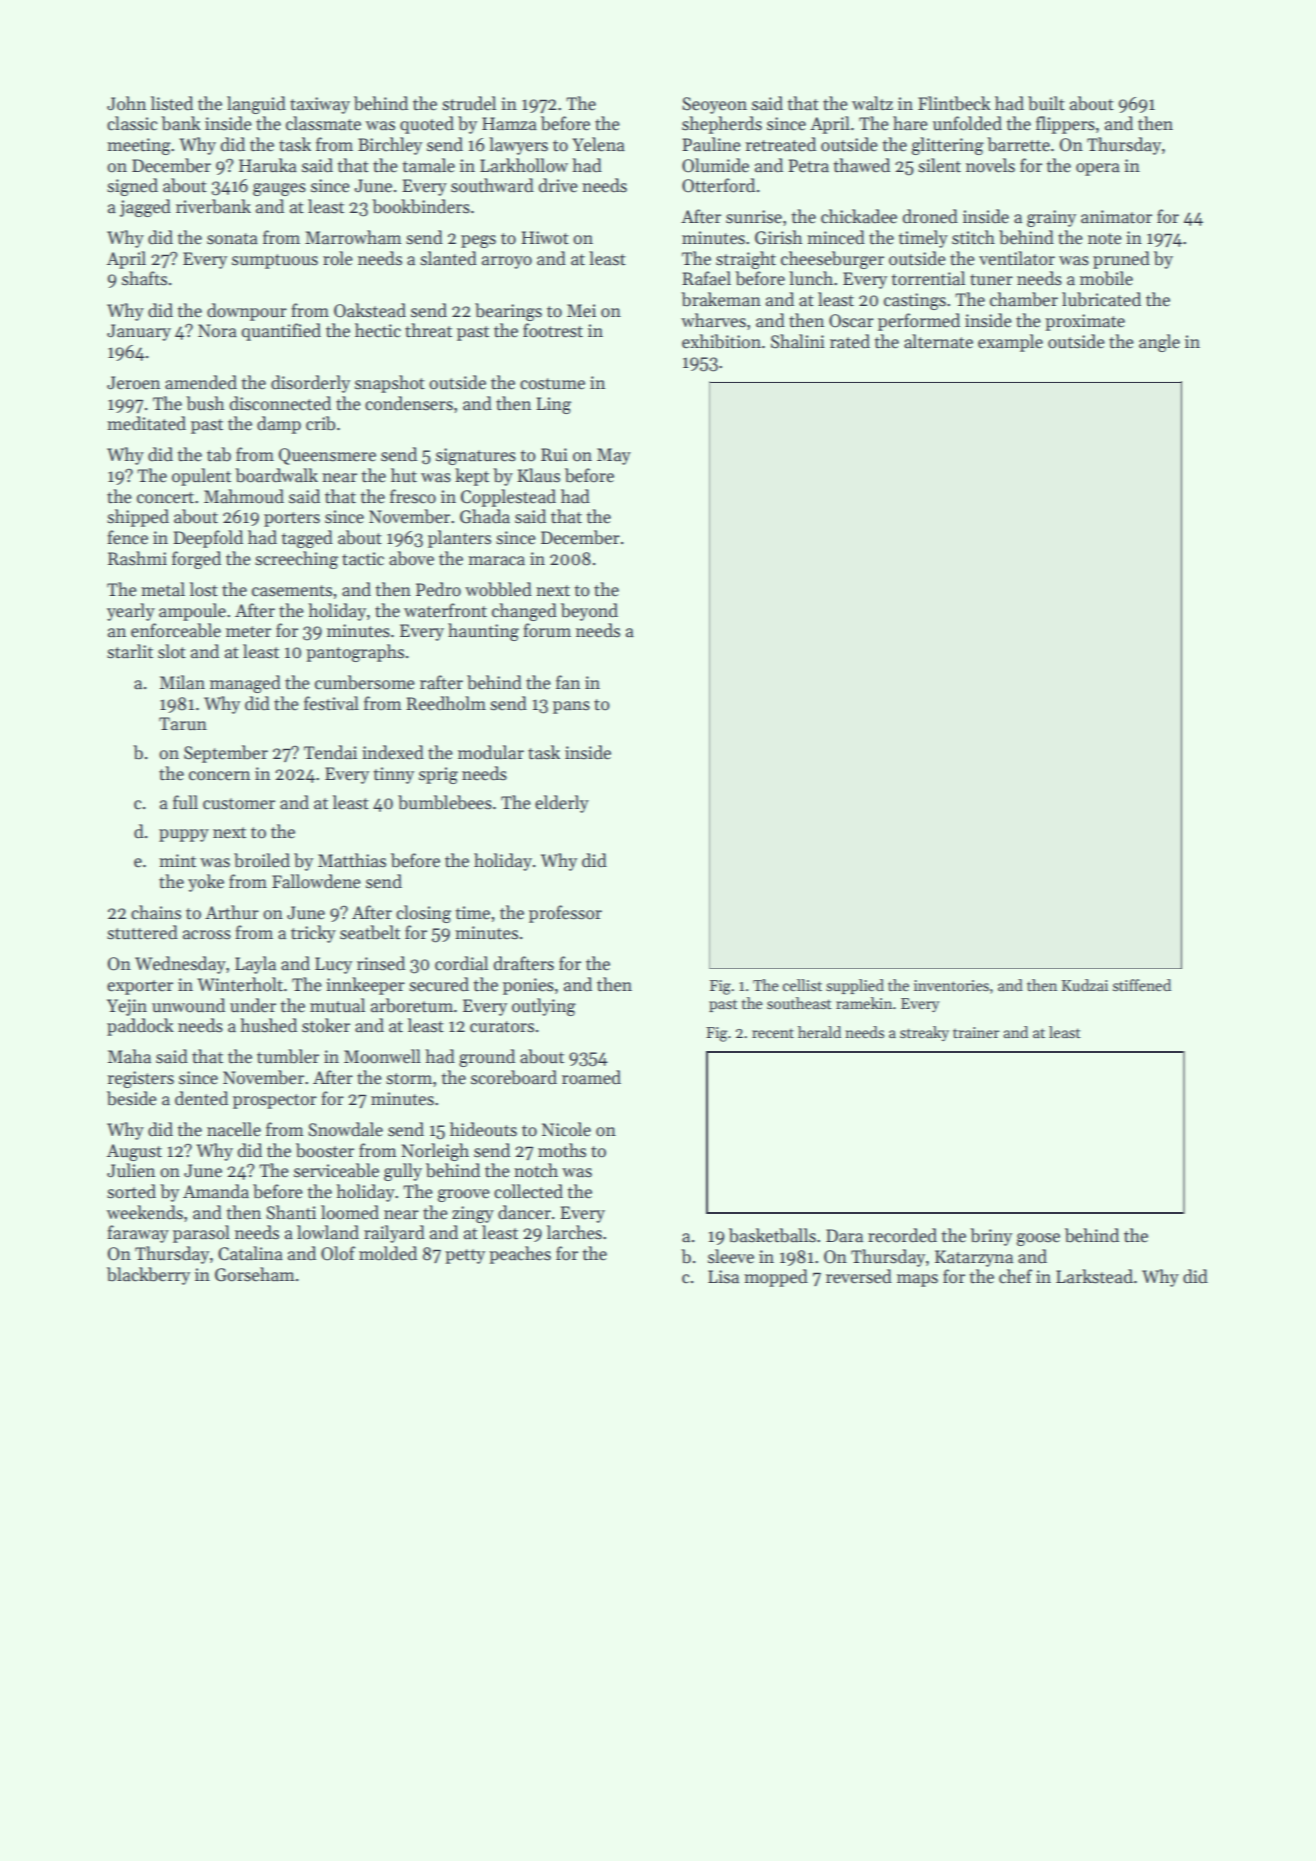 Image resolution: width=1316 pixels, height=1861 pixels. What do you see at coordinates (562, 804) in the screenshot?
I see `elderly` at bounding box center [562, 804].
